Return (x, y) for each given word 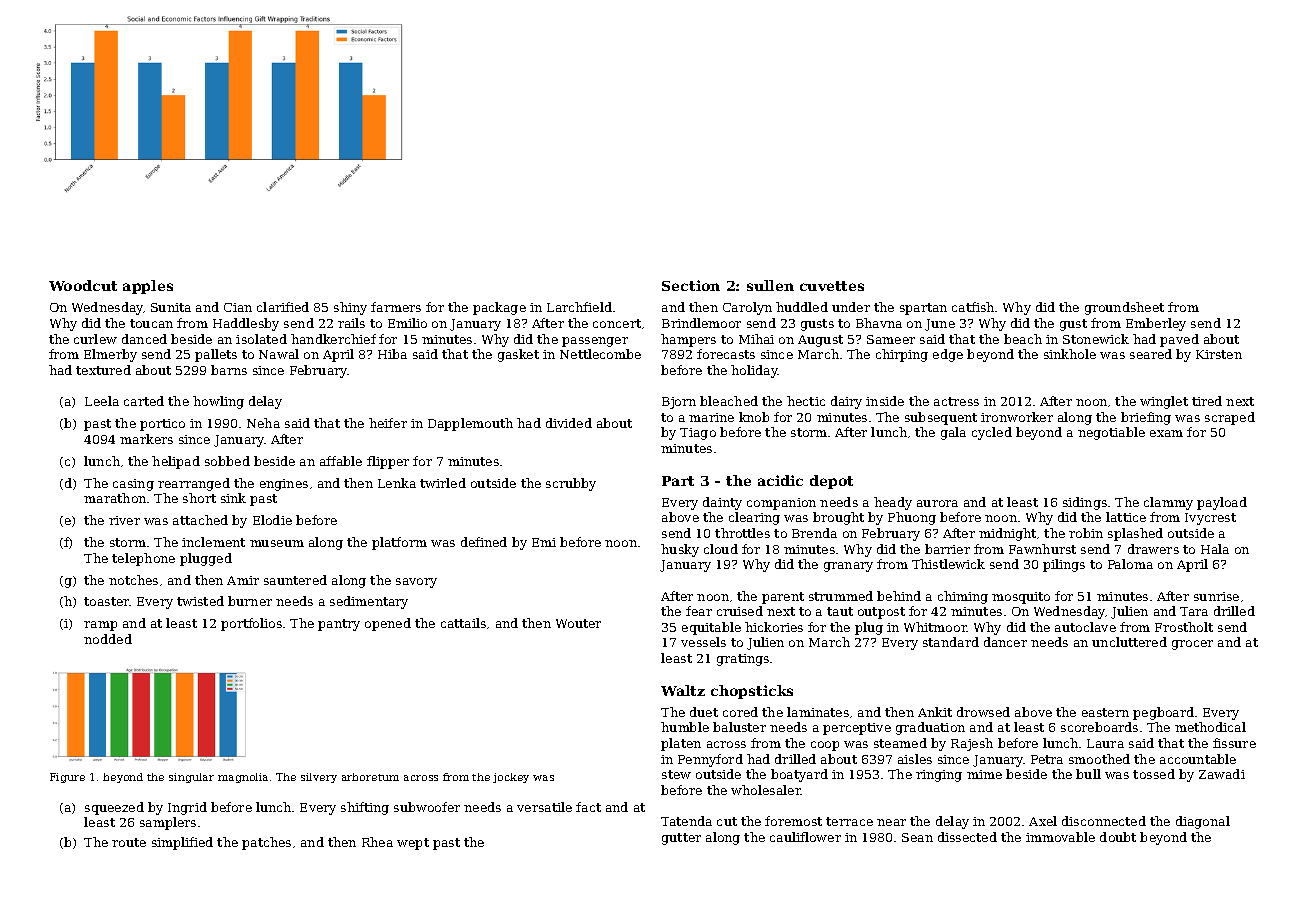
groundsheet (1124, 308)
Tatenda (686, 821)
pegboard (1163, 713)
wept (413, 844)
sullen (770, 285)
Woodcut (83, 285)
